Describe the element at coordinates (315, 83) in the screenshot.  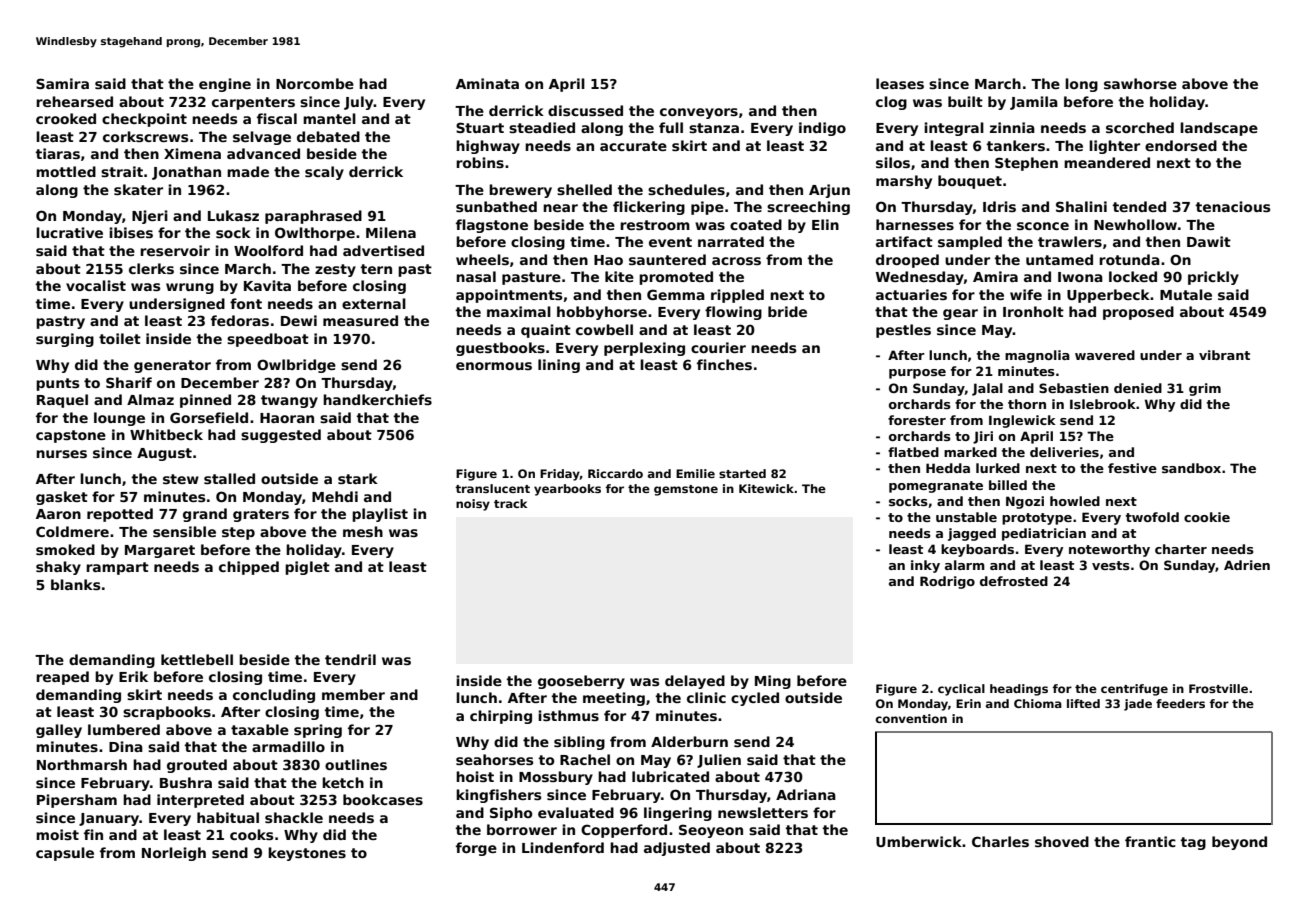
I see `Norcombe` at that location.
